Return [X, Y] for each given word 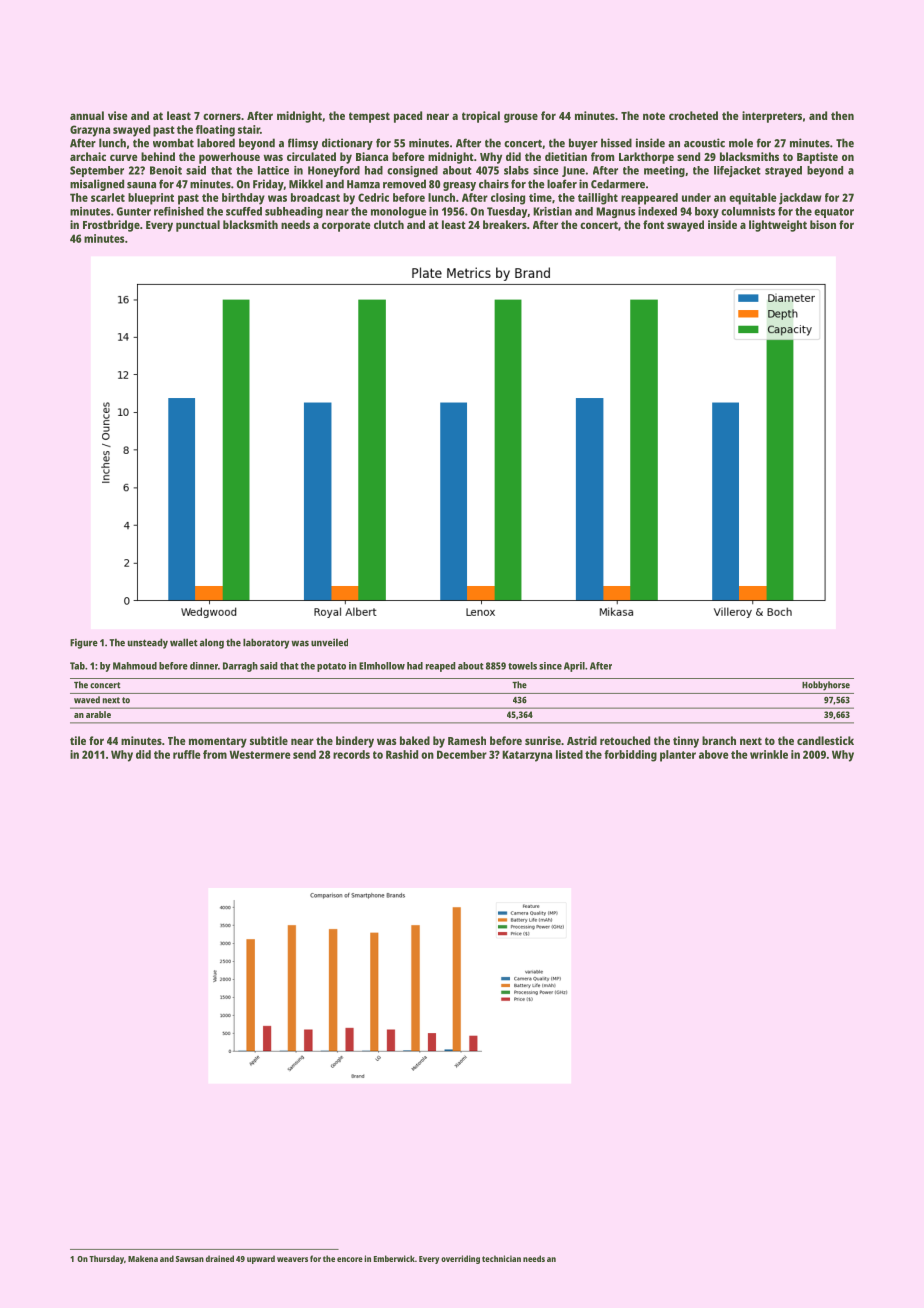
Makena [143, 1258]
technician [501, 1258]
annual [87, 115]
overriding [460, 1259]
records [351, 754]
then [842, 115]
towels [522, 666]
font [653, 224]
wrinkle [769, 754]
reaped [440, 667]
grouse [521, 118]
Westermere [260, 754]
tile [78, 740]
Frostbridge [111, 226]
